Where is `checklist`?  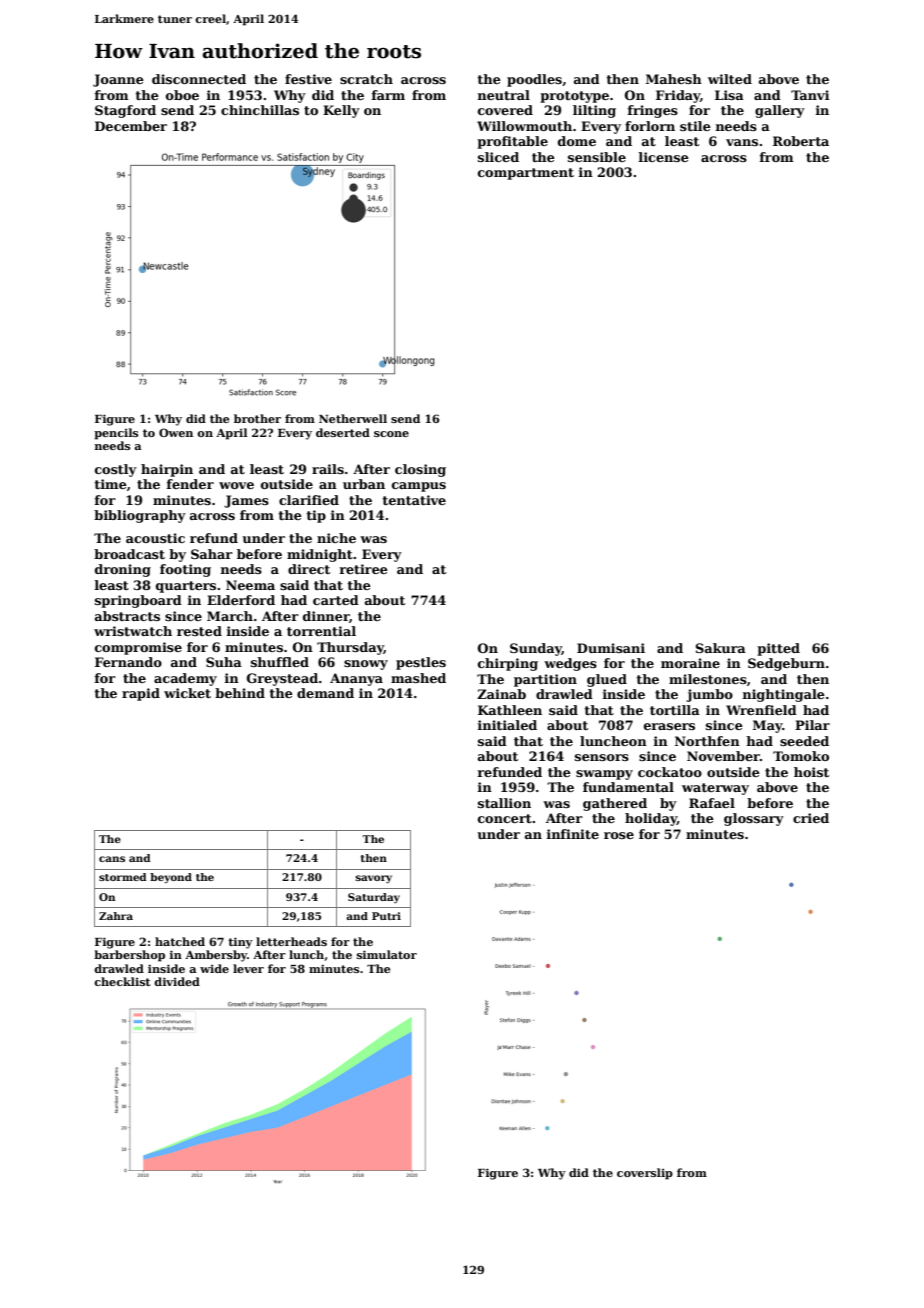 checklist is located at coordinates (122, 981).
